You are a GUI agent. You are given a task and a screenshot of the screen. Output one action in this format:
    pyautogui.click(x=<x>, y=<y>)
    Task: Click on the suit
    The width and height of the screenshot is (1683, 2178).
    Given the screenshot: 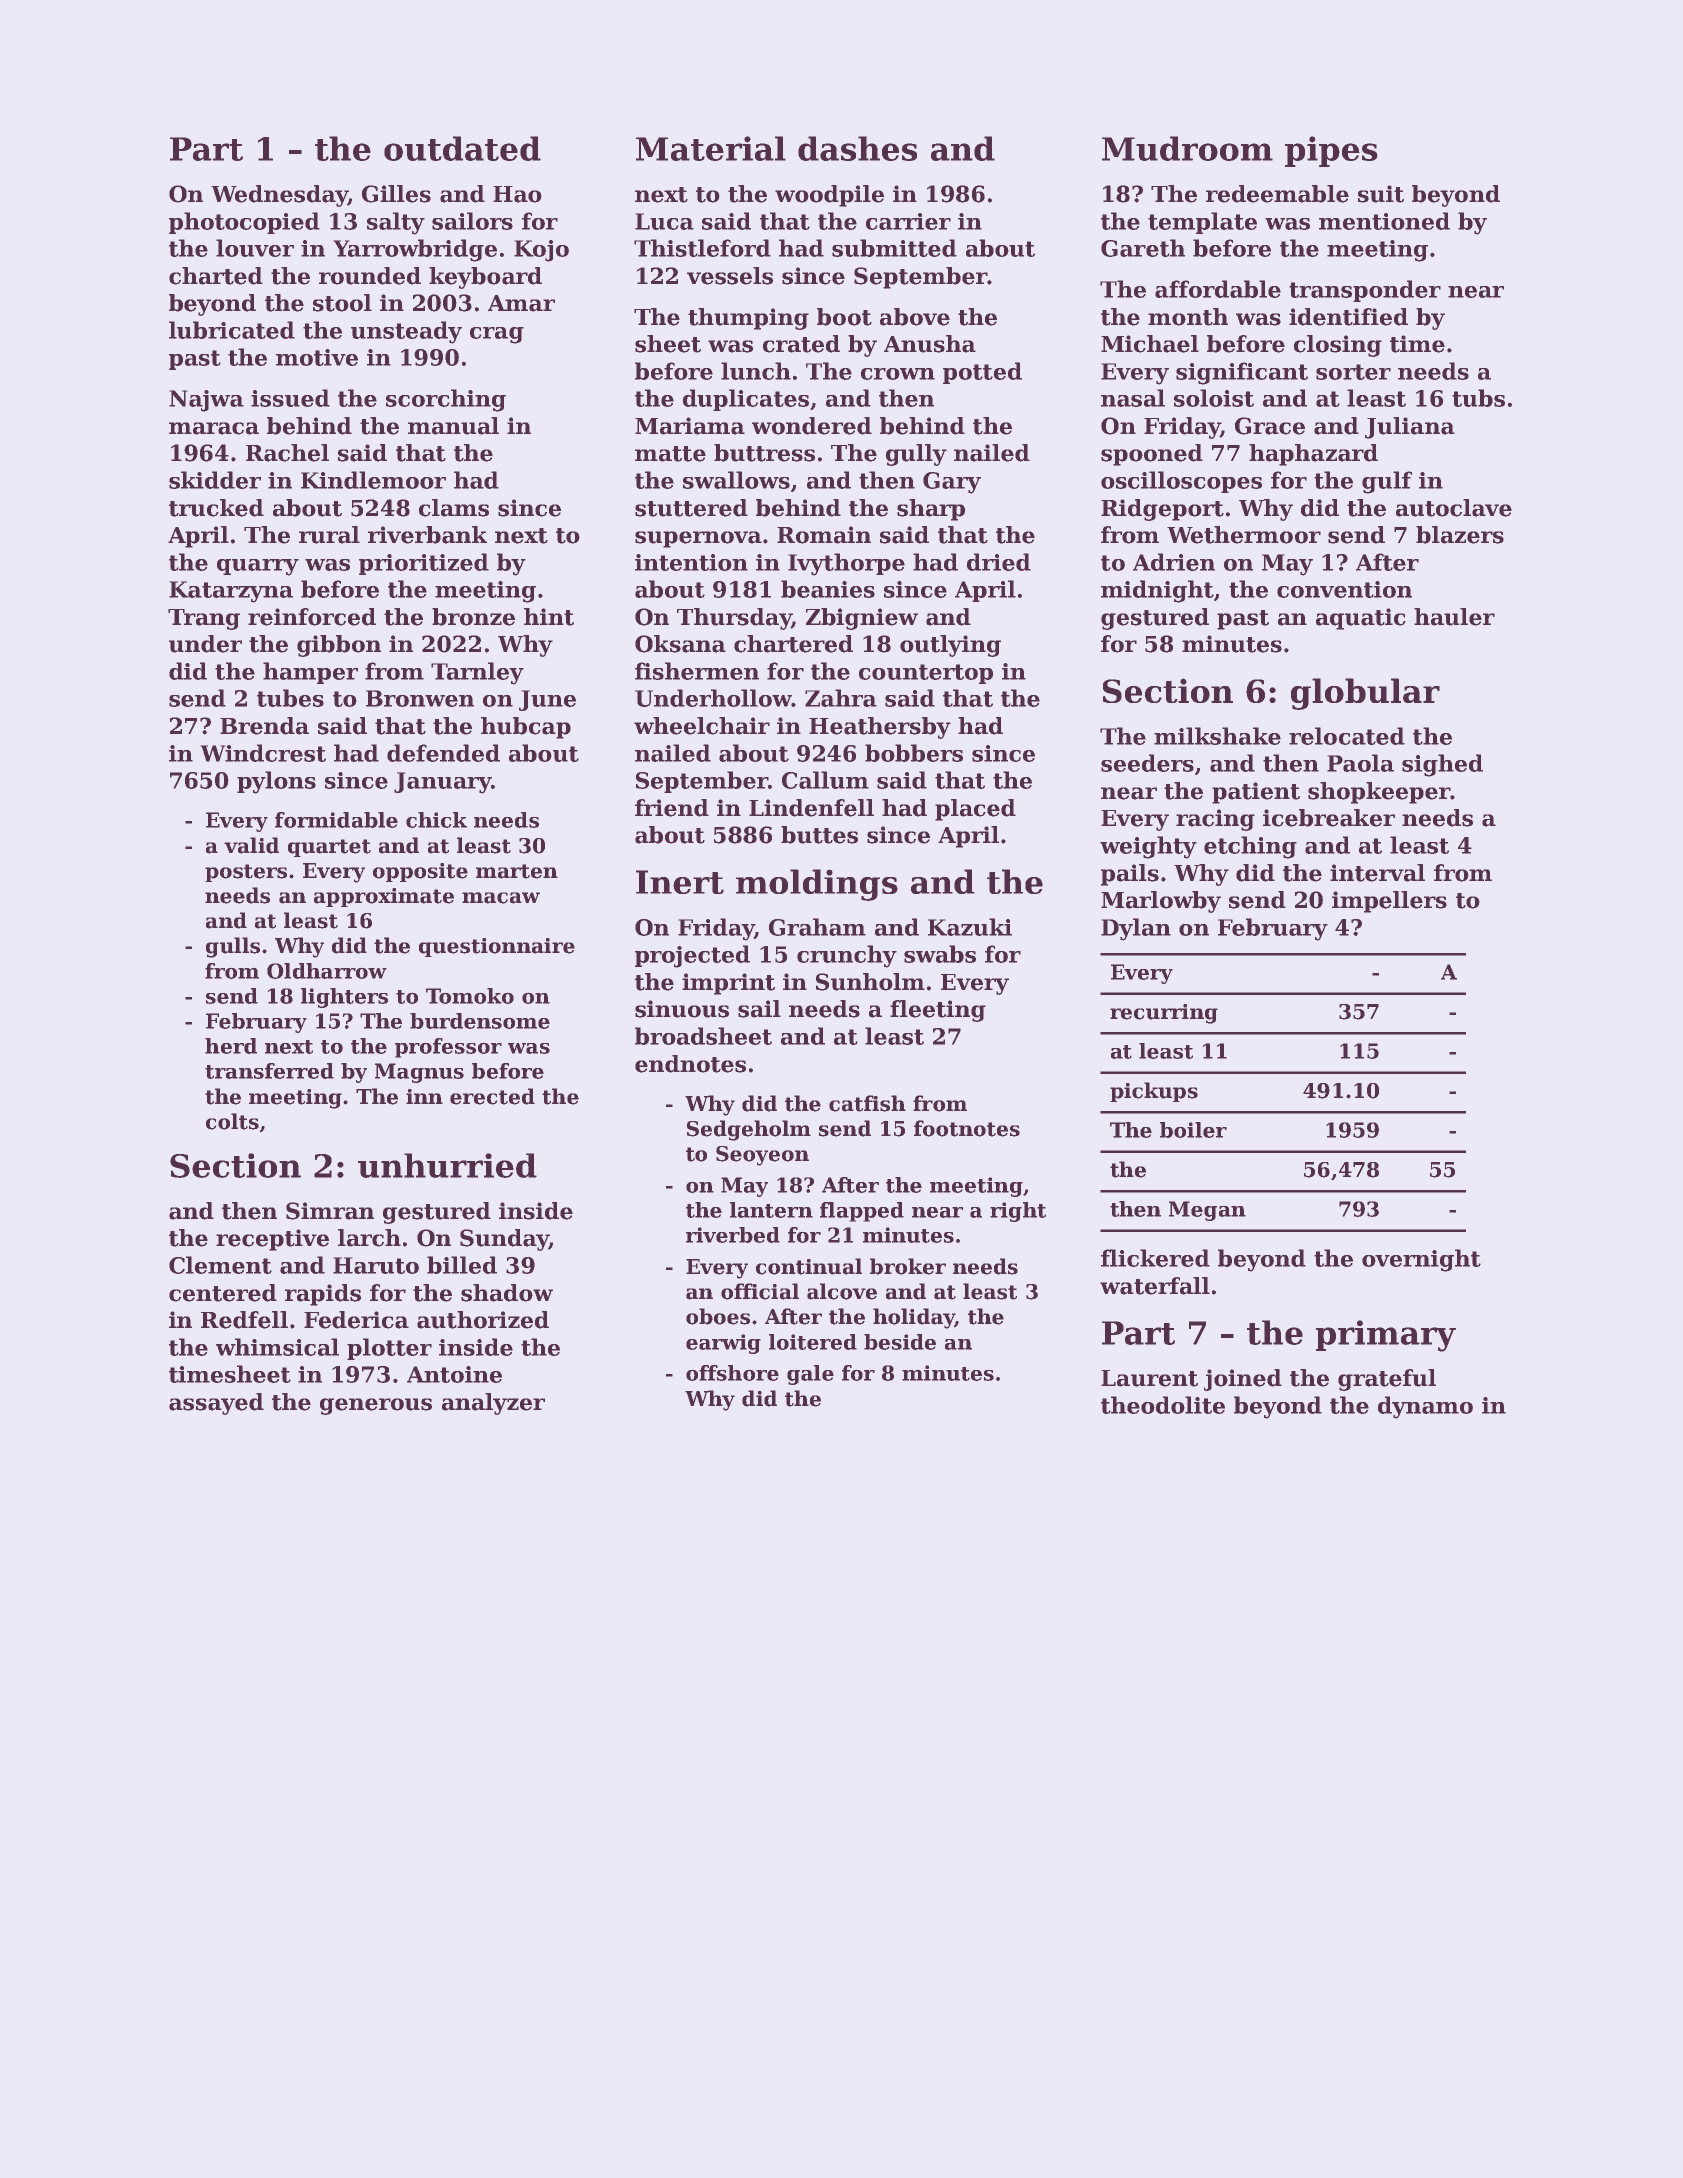 What is the action you would take?
    pyautogui.click(x=1381, y=194)
